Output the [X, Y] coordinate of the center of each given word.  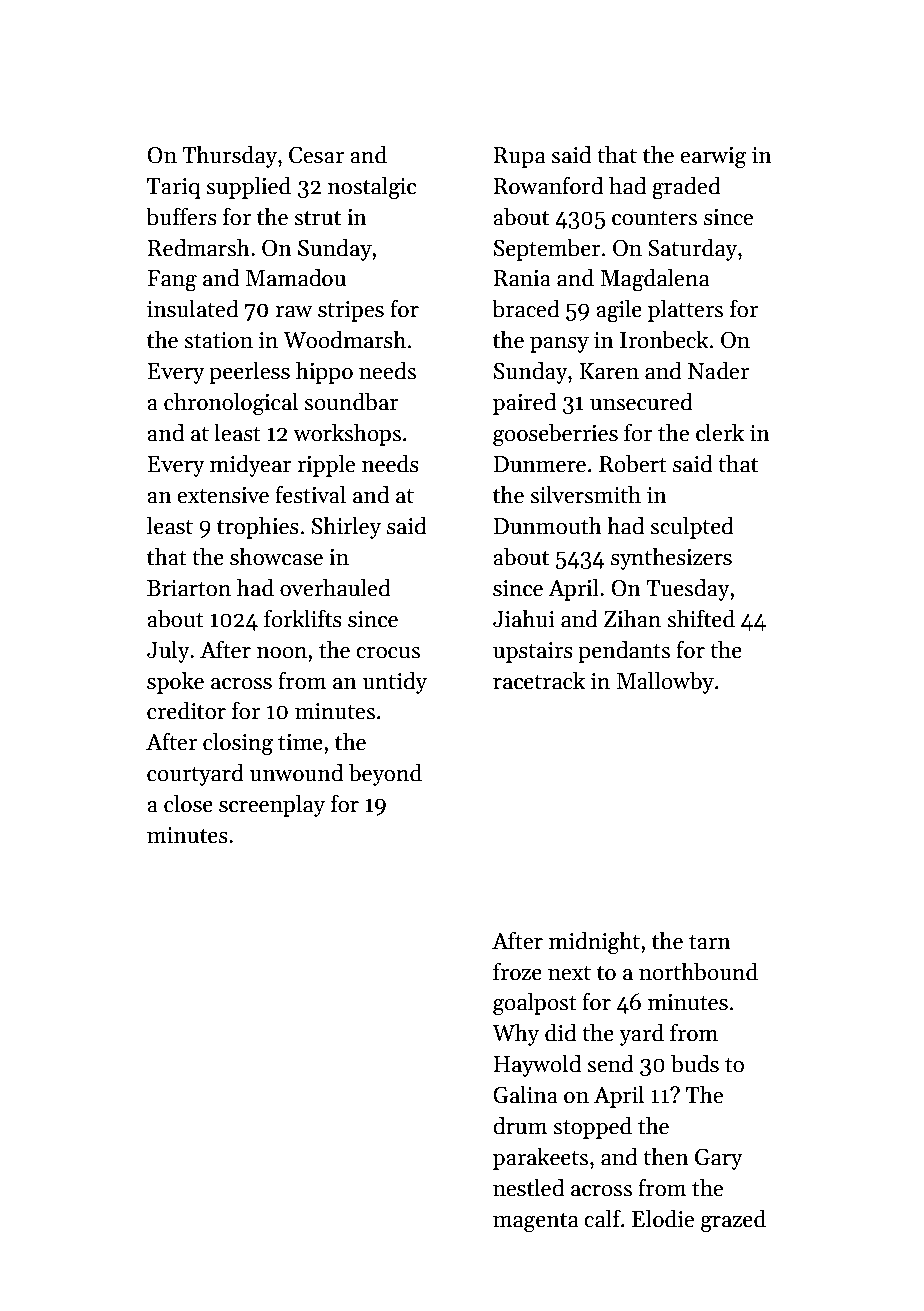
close [188, 803]
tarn [710, 942]
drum [520, 1125]
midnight [594, 943]
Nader [718, 370]
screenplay [272, 805]
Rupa [519, 157]
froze [517, 972]
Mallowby [665, 682]
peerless [249, 372]
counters [654, 218]
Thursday [229, 156]
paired [524, 403]
